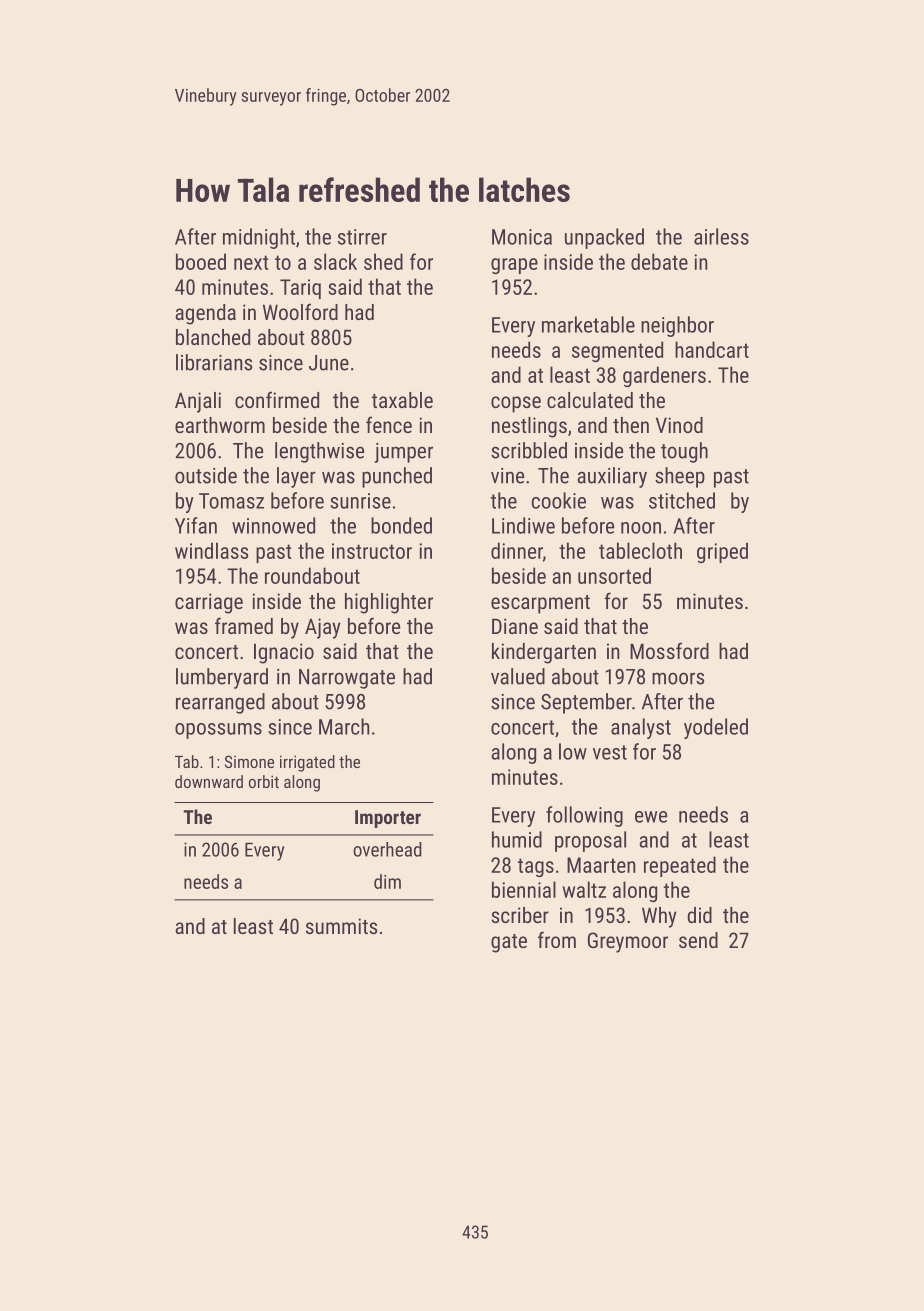 The width and height of the screenshot is (924, 1311). I want to click on winnowed, so click(273, 525).
